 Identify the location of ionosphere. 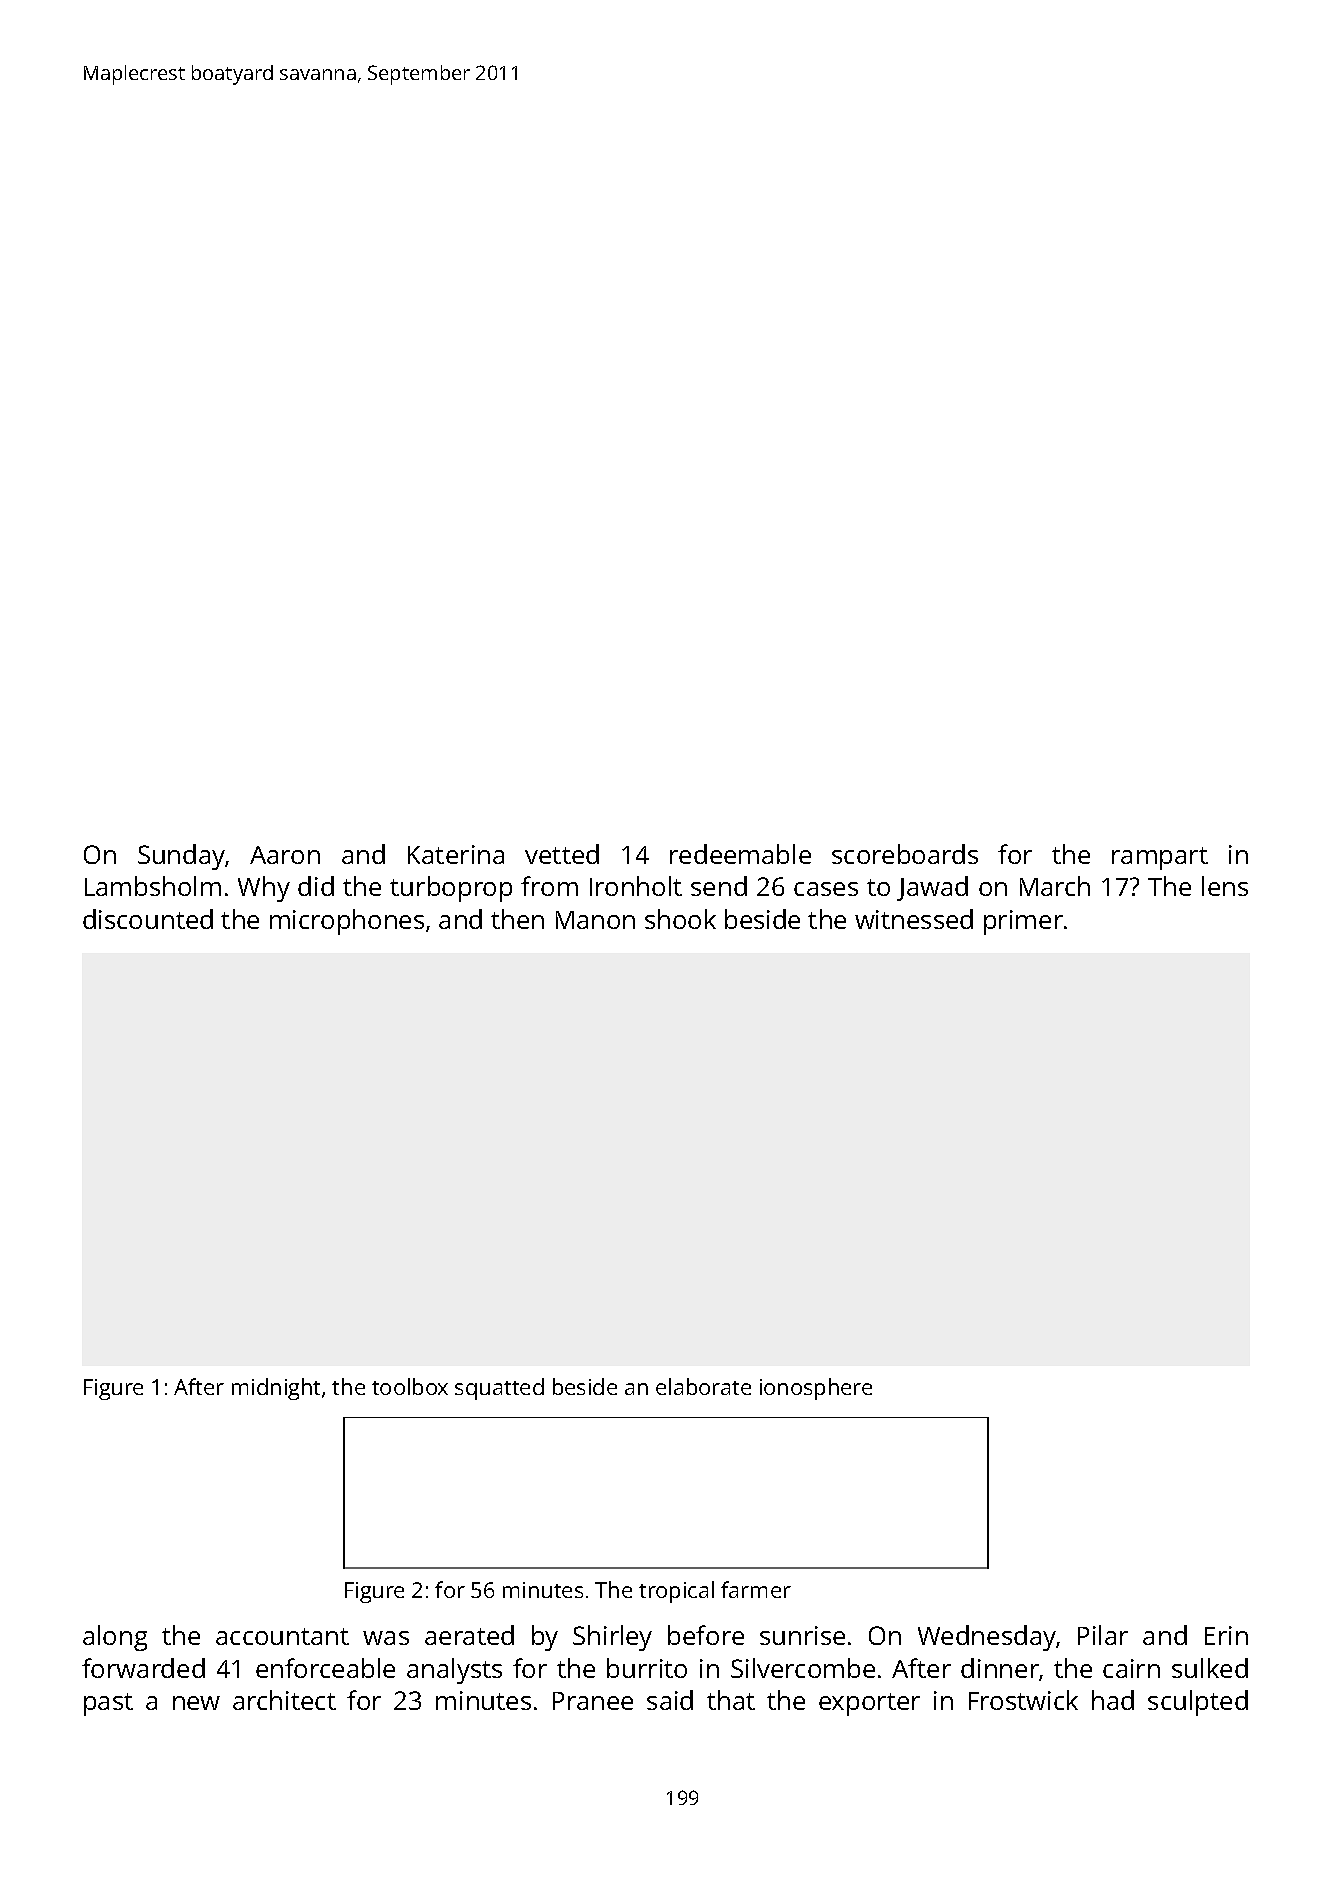
(816, 1389).
